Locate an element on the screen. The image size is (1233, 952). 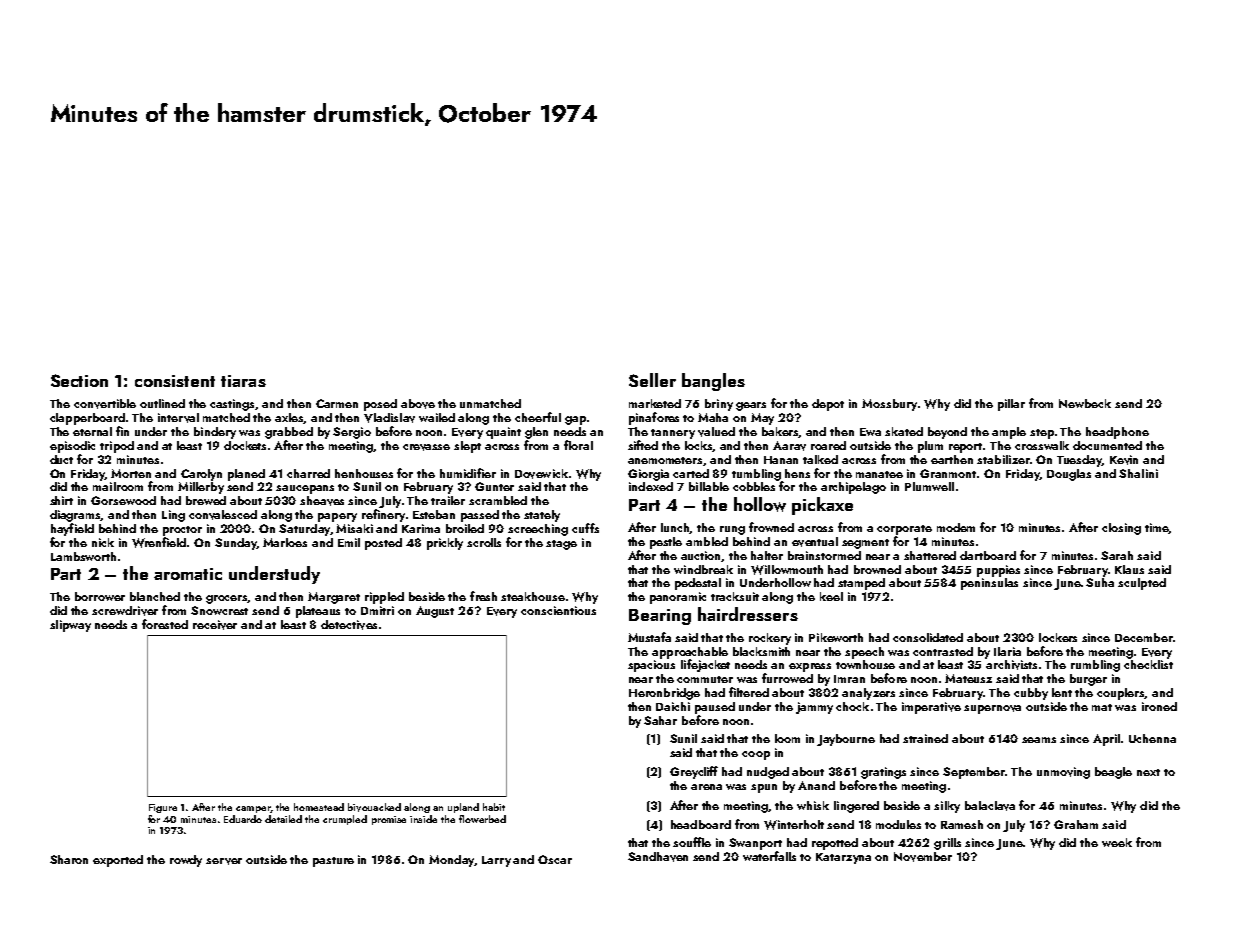
forested is located at coordinates (165, 624).
